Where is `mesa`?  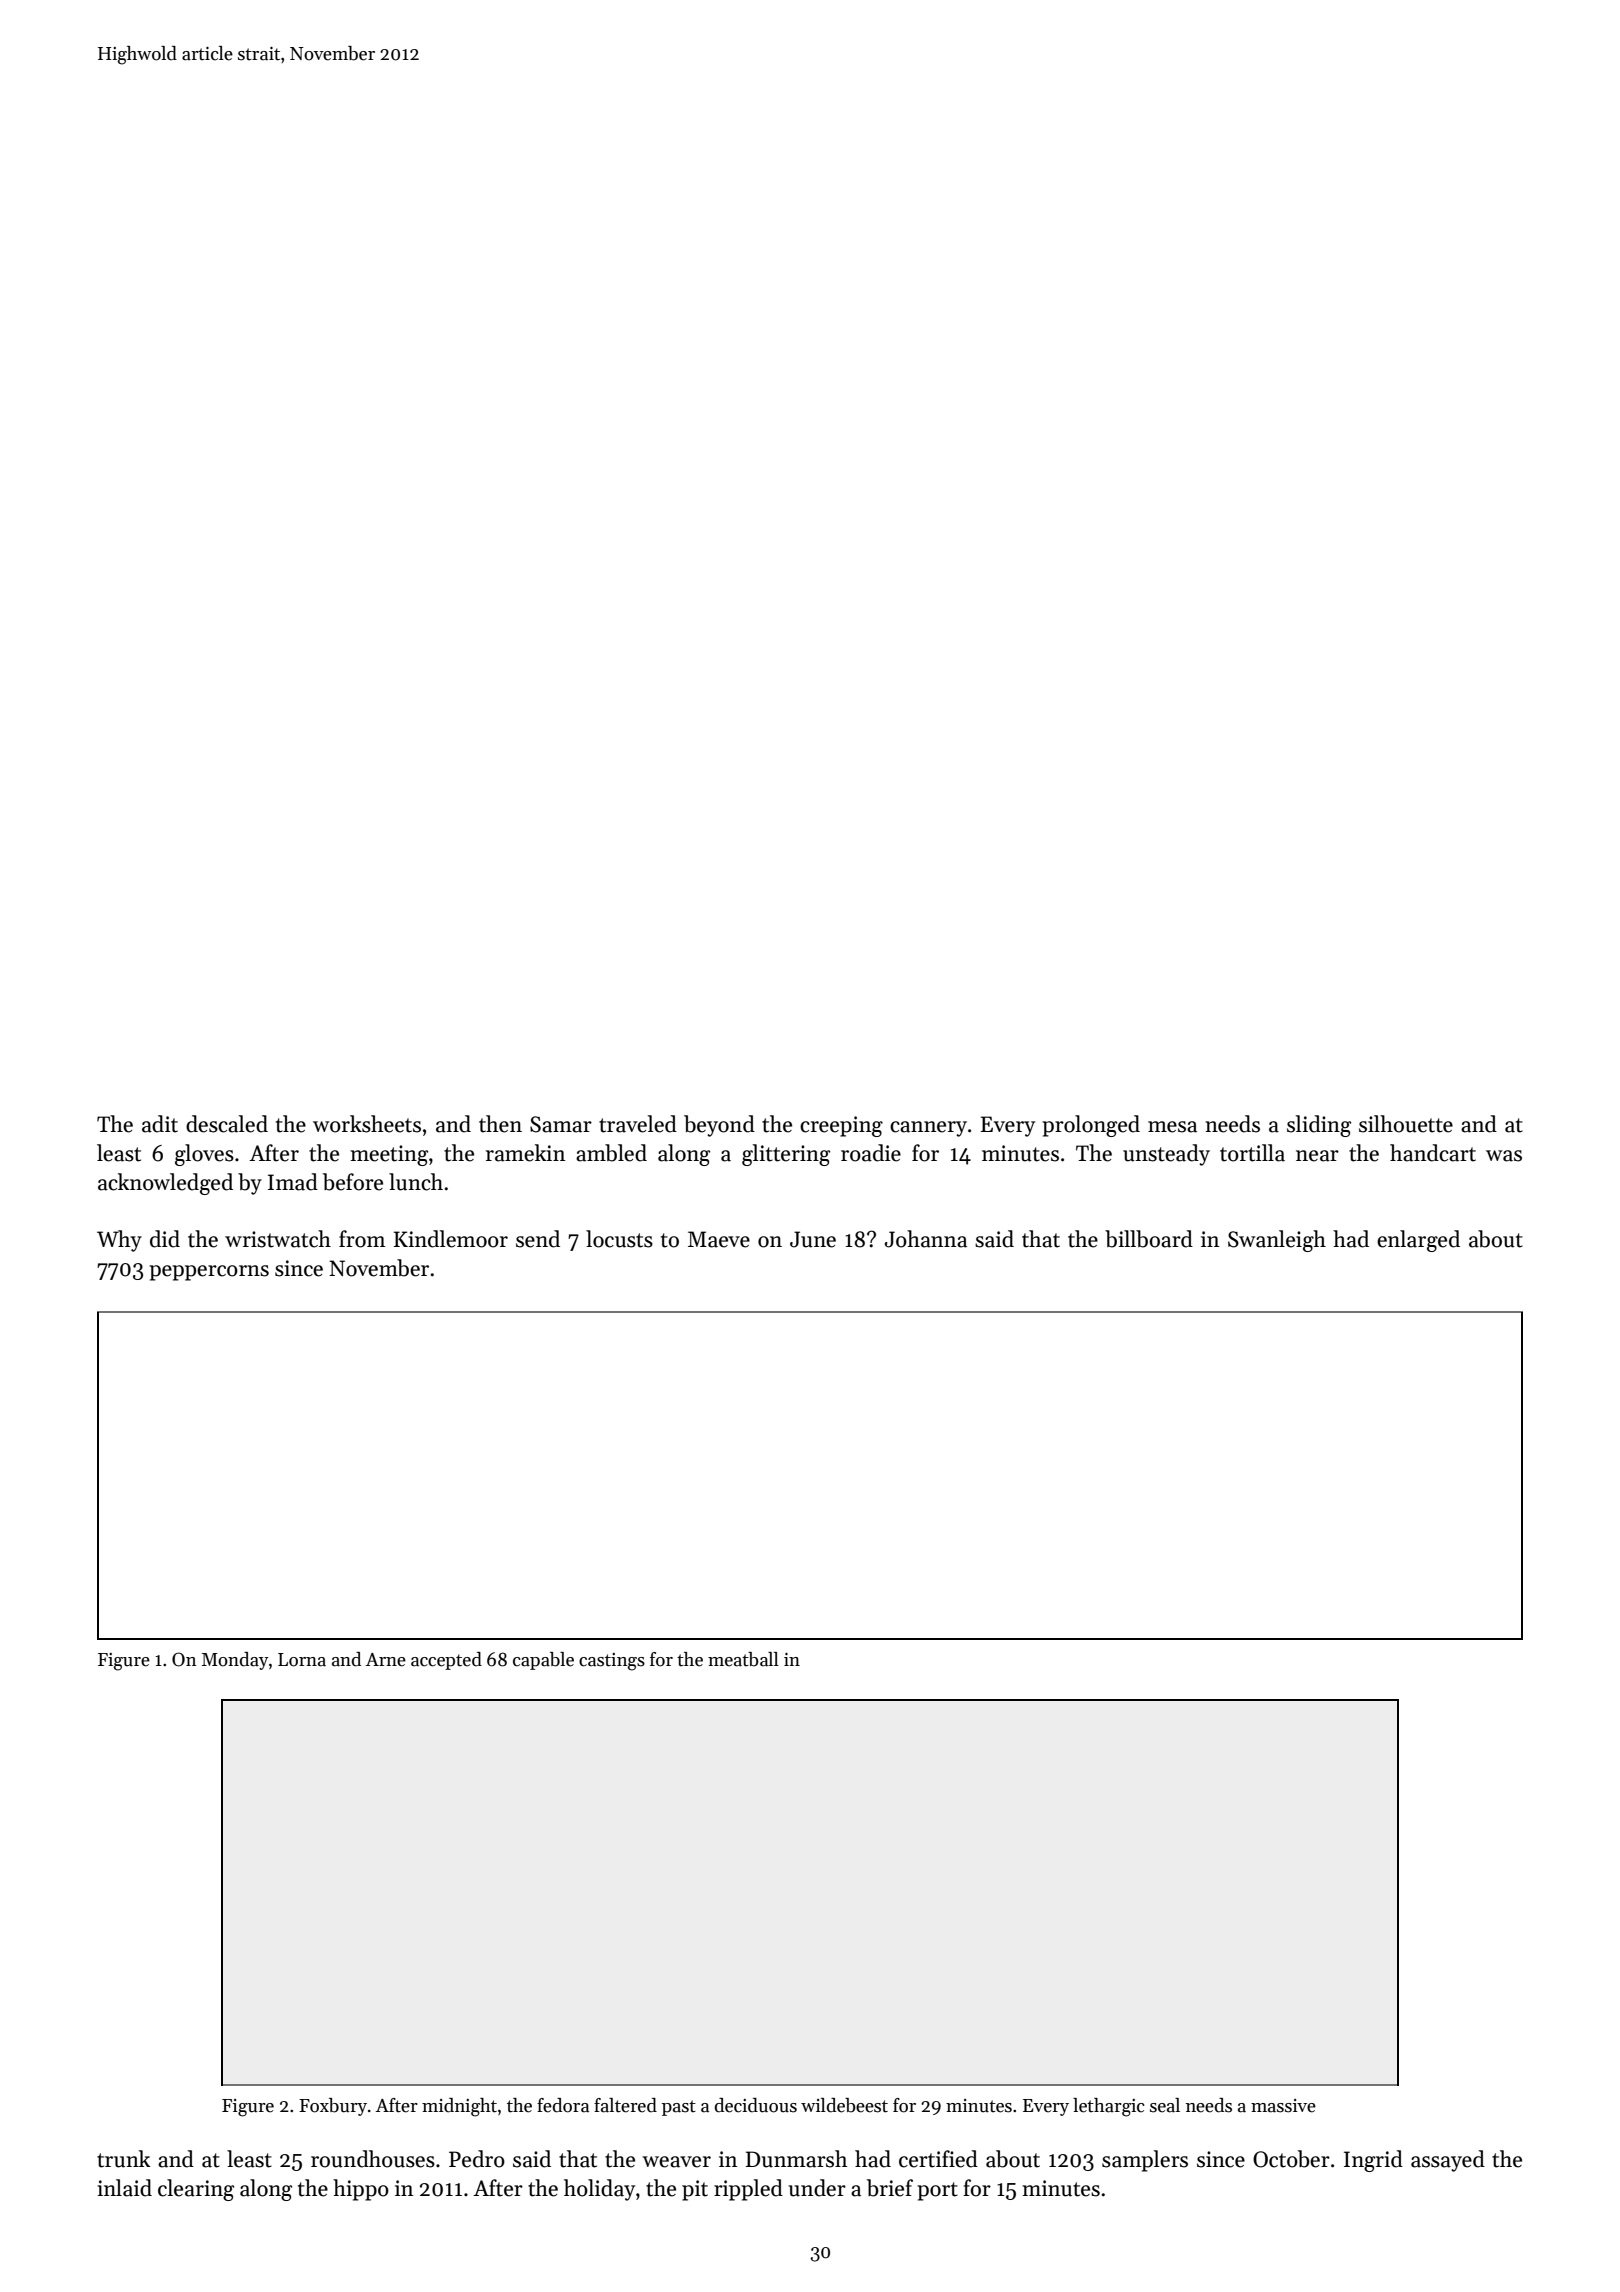
mesa is located at coordinates (1172, 1127).
